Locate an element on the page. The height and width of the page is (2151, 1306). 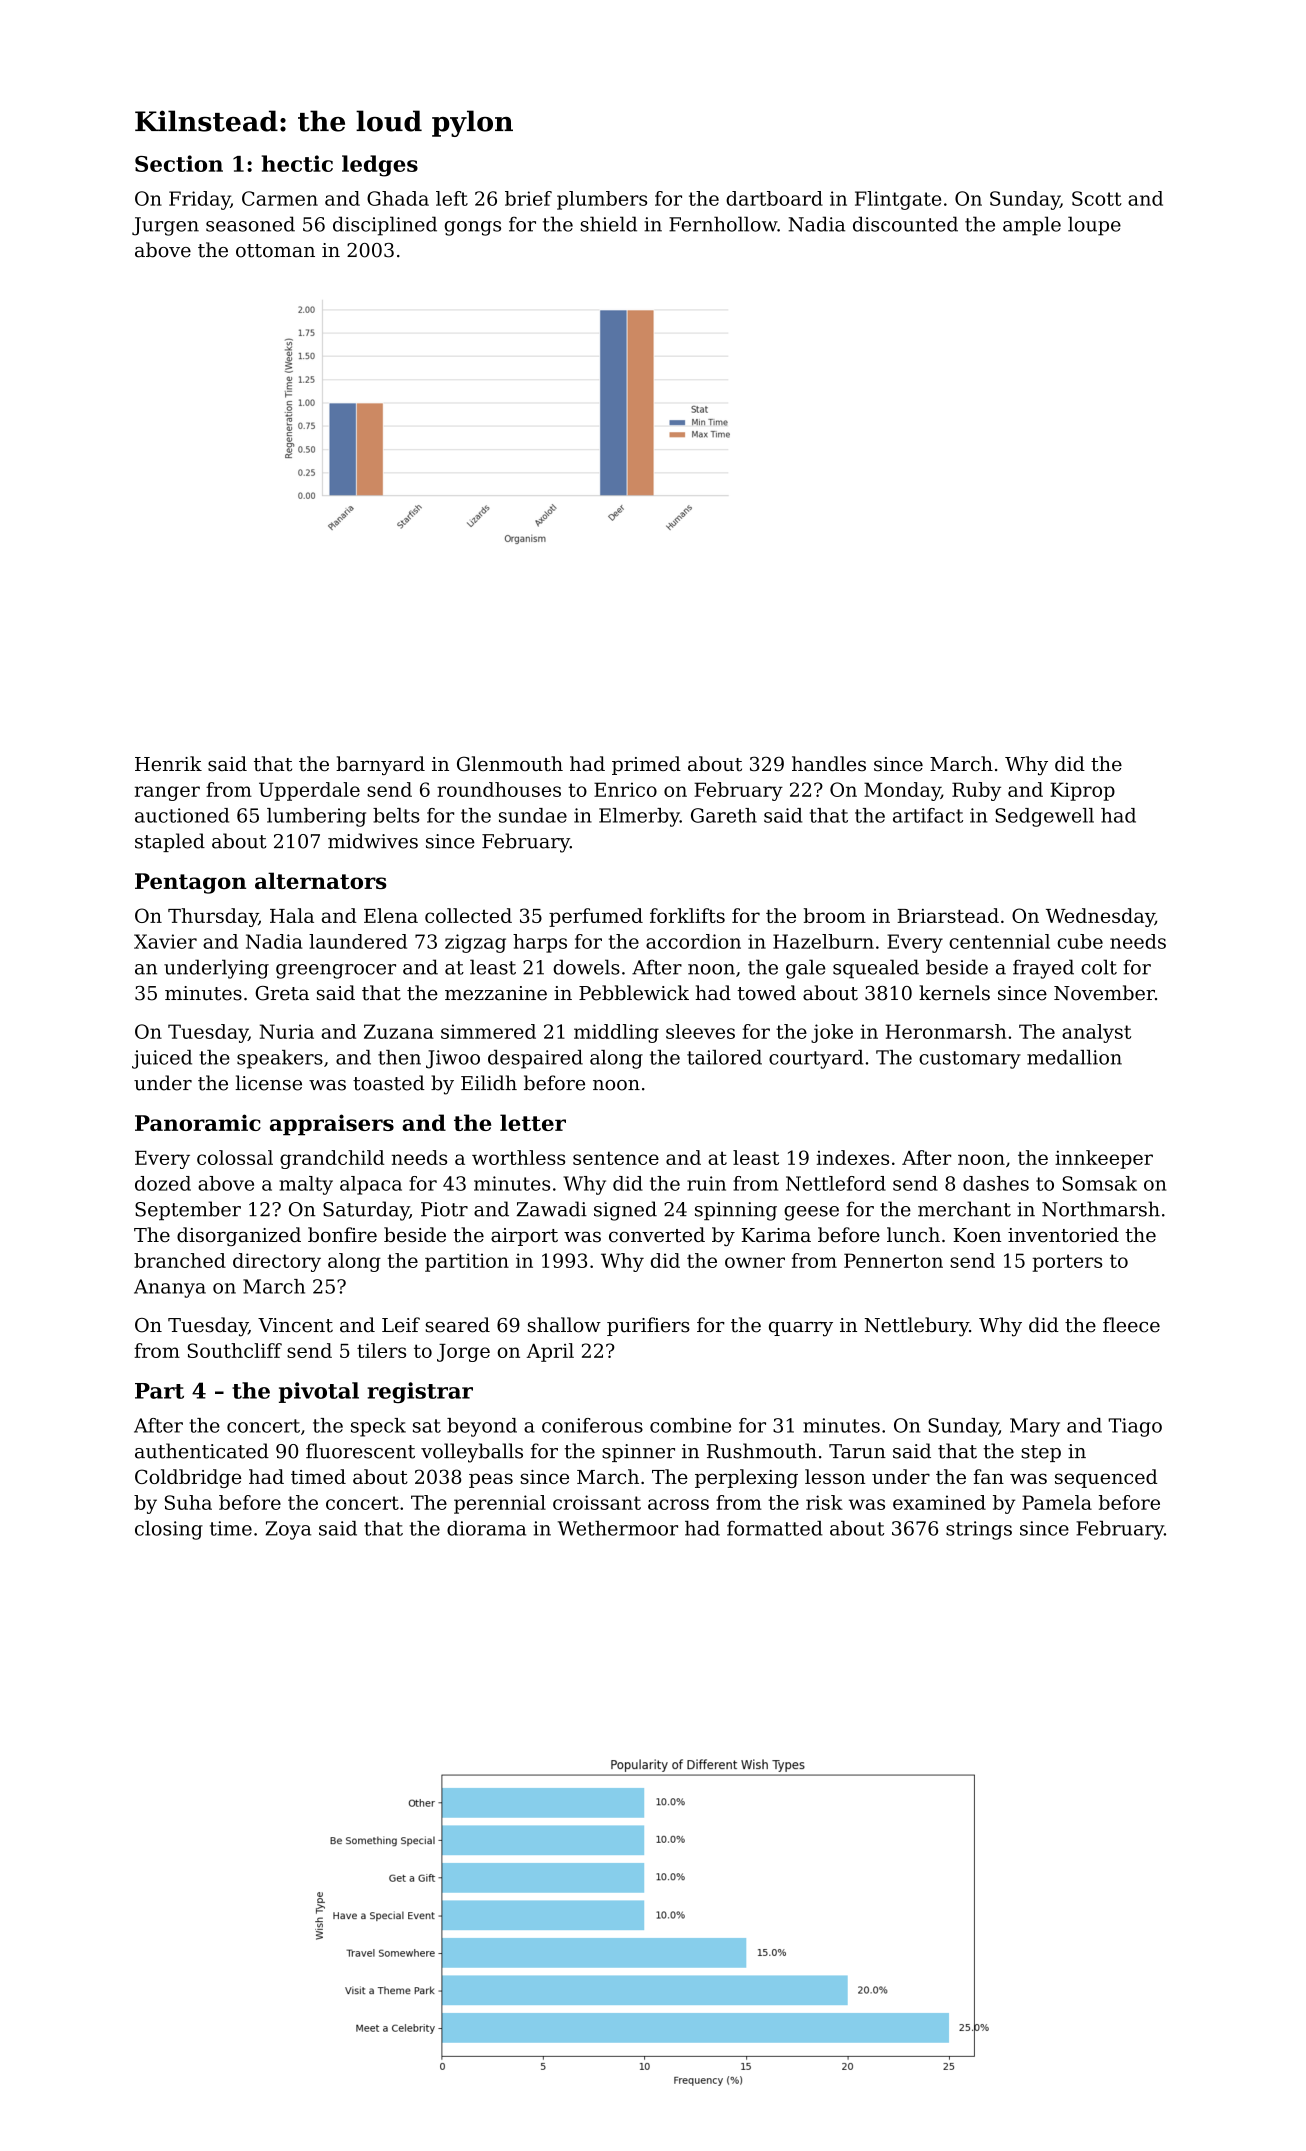
Northmarsh is located at coordinates (1101, 1209).
